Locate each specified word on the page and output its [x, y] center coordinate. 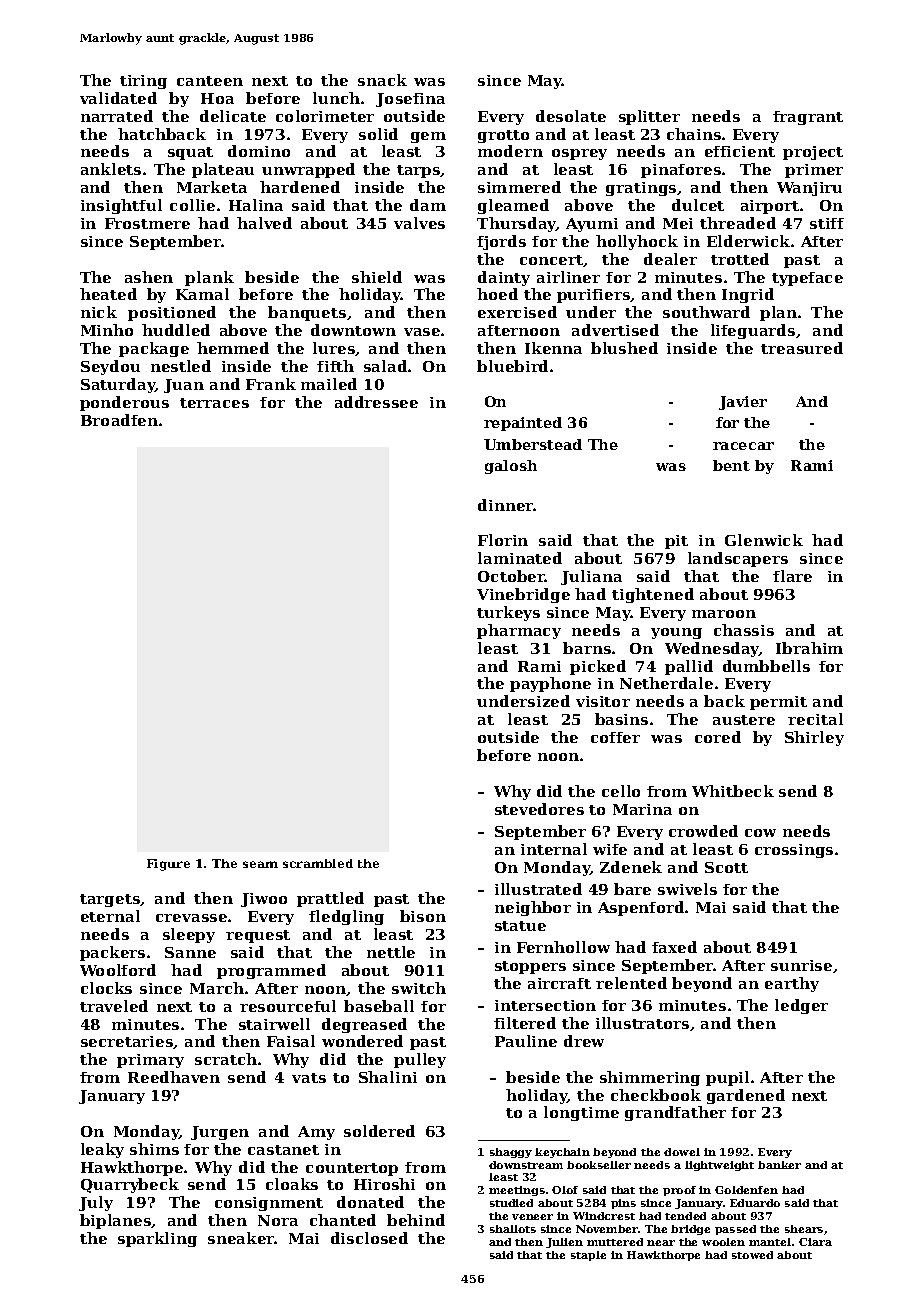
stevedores [539, 809]
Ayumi [592, 225]
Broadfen [119, 420]
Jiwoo [264, 900]
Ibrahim [809, 648]
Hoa [217, 98]
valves [419, 223]
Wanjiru [809, 189]
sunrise [801, 965]
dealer [670, 259]
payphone [550, 684]
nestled [181, 366]
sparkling [157, 1239]
